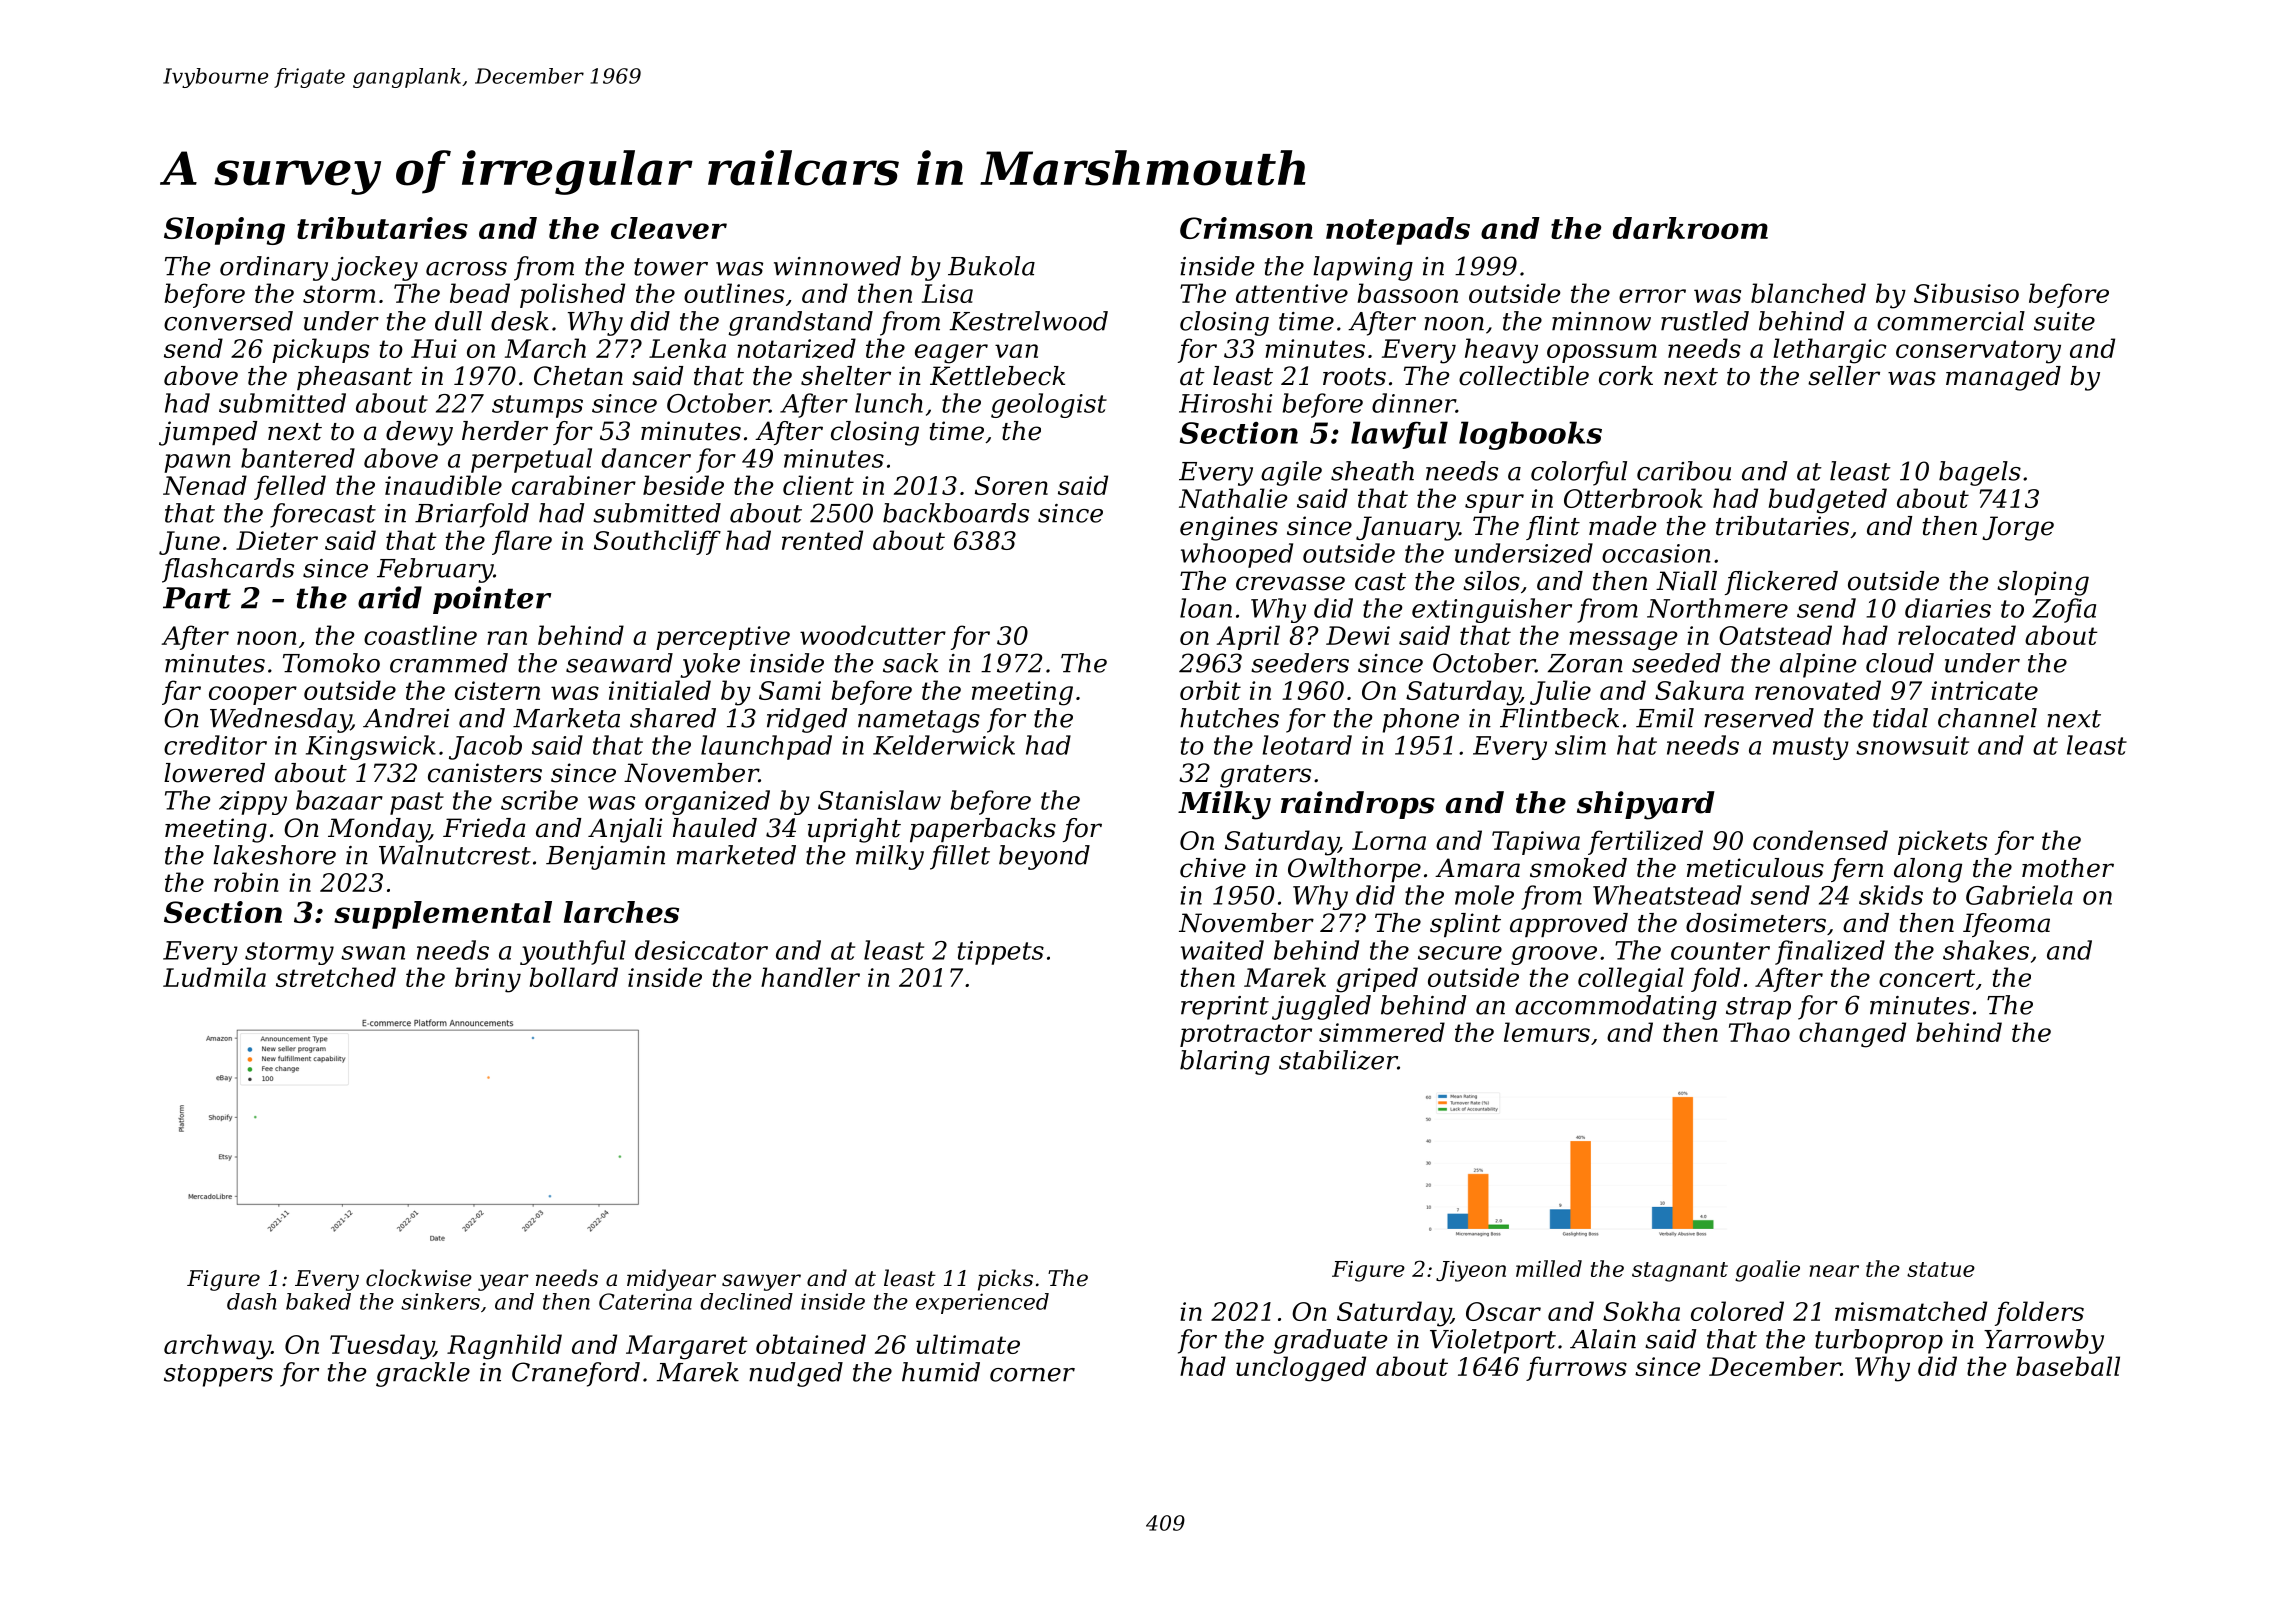 The height and width of the image is (1620, 2292). Describe the element at coordinates (1912, 745) in the image. I see `snowsuit` at that location.
